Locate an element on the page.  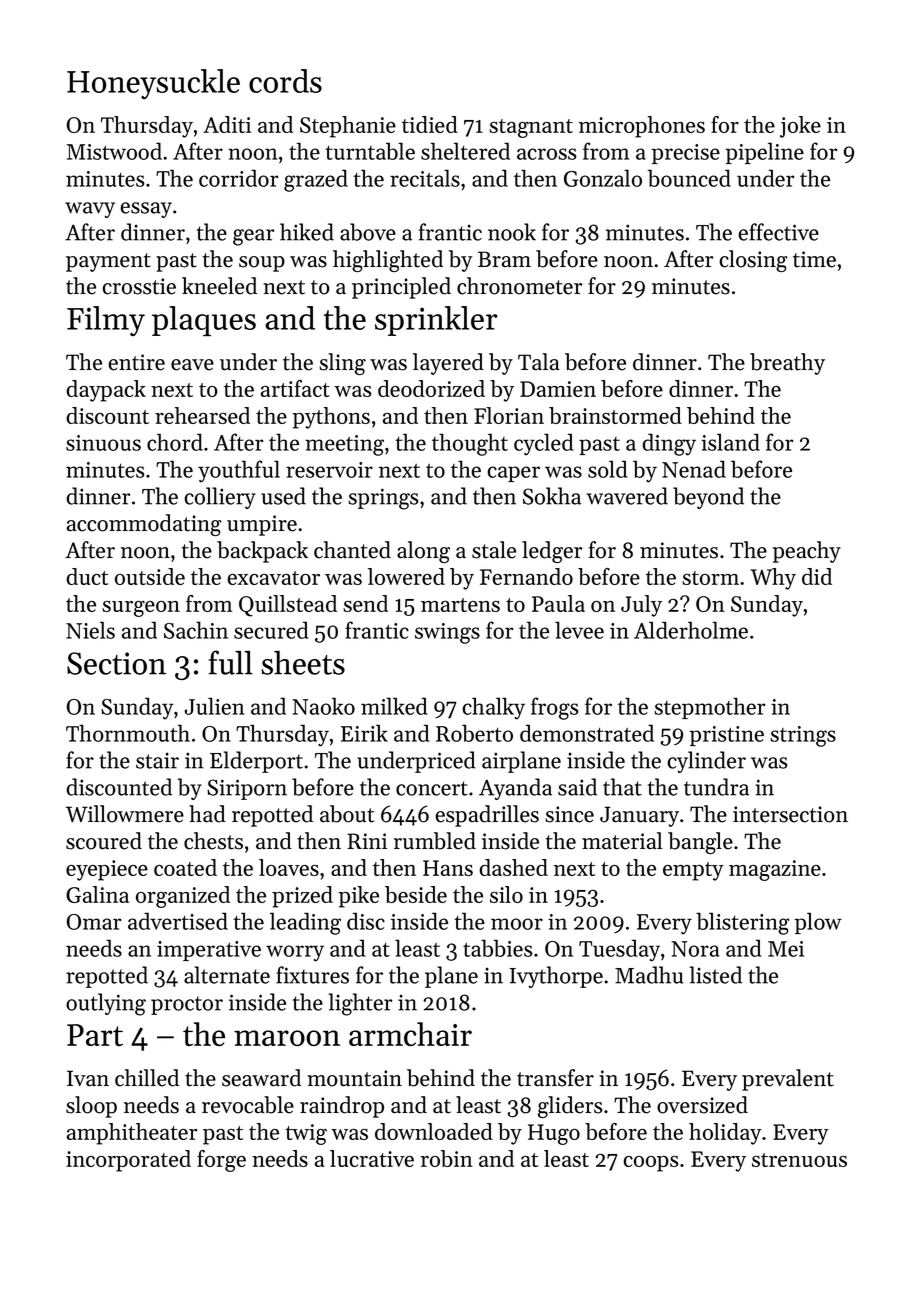
Honeysuckle is located at coordinates (153, 84).
